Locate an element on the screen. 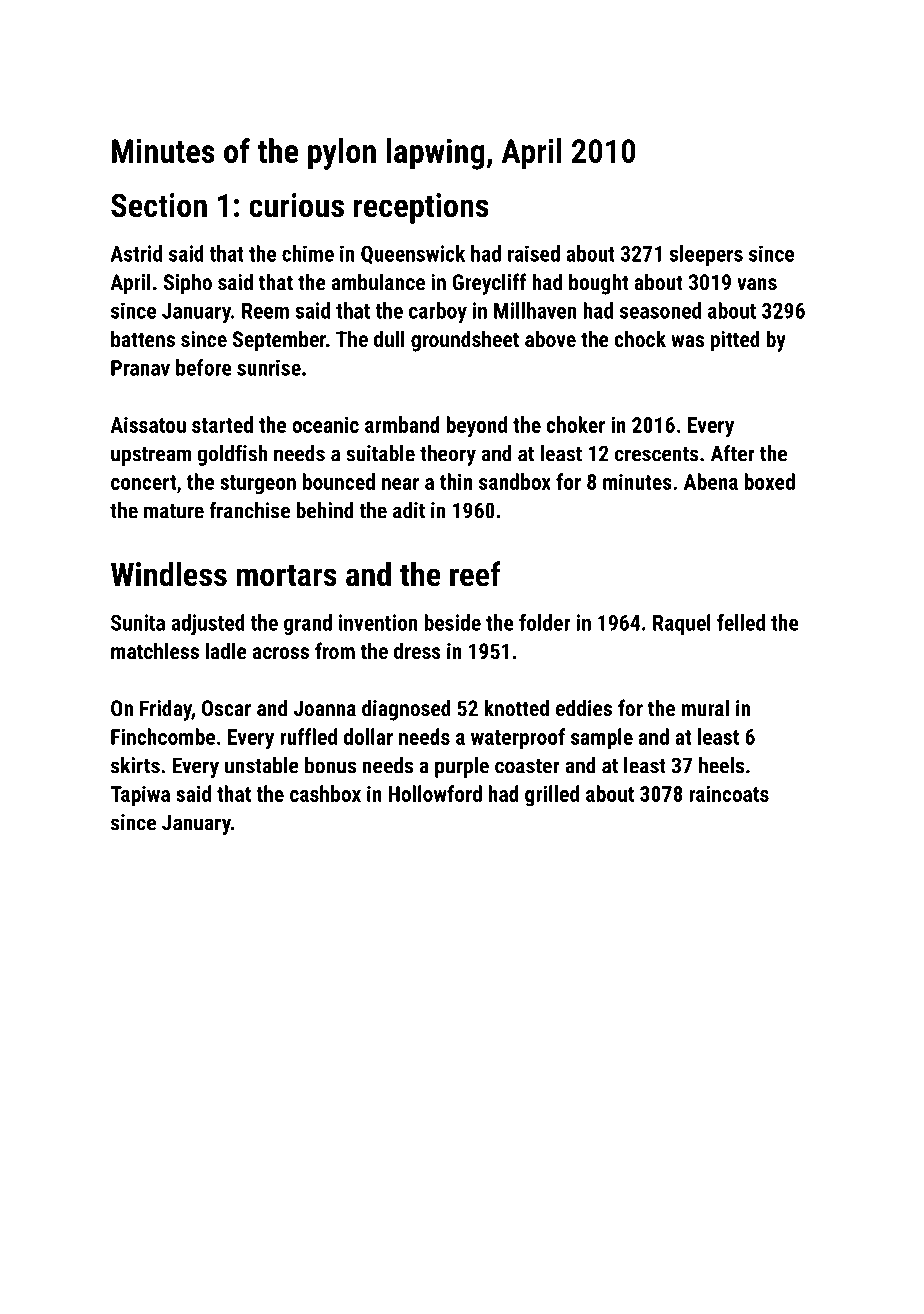 This screenshot has height=1314, width=924. heels is located at coordinates (721, 765).
